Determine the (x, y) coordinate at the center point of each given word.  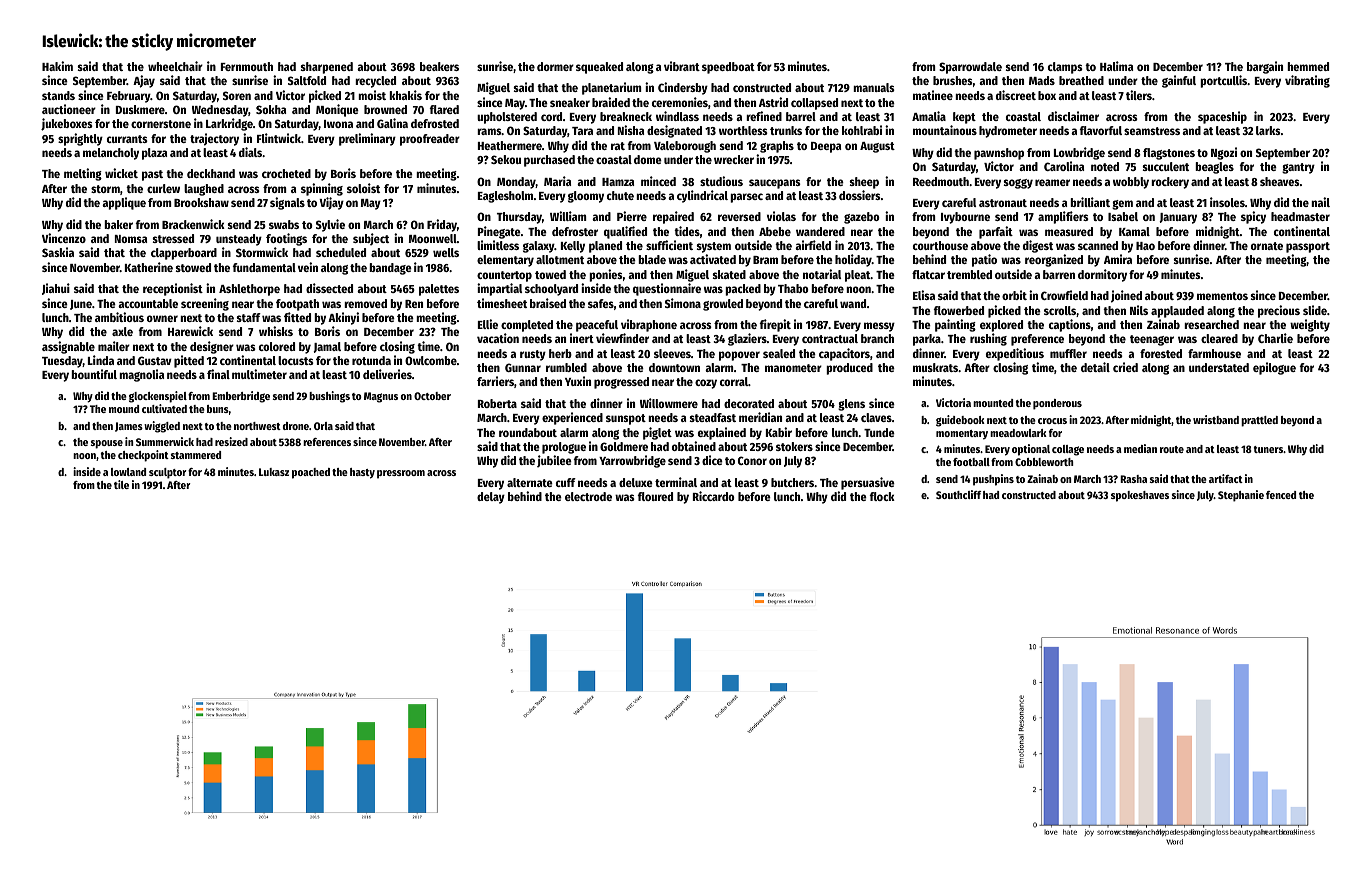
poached (311, 473)
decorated (749, 403)
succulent (1166, 166)
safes (601, 303)
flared (444, 109)
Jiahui (56, 289)
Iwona (338, 124)
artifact (1226, 478)
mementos (1222, 296)
